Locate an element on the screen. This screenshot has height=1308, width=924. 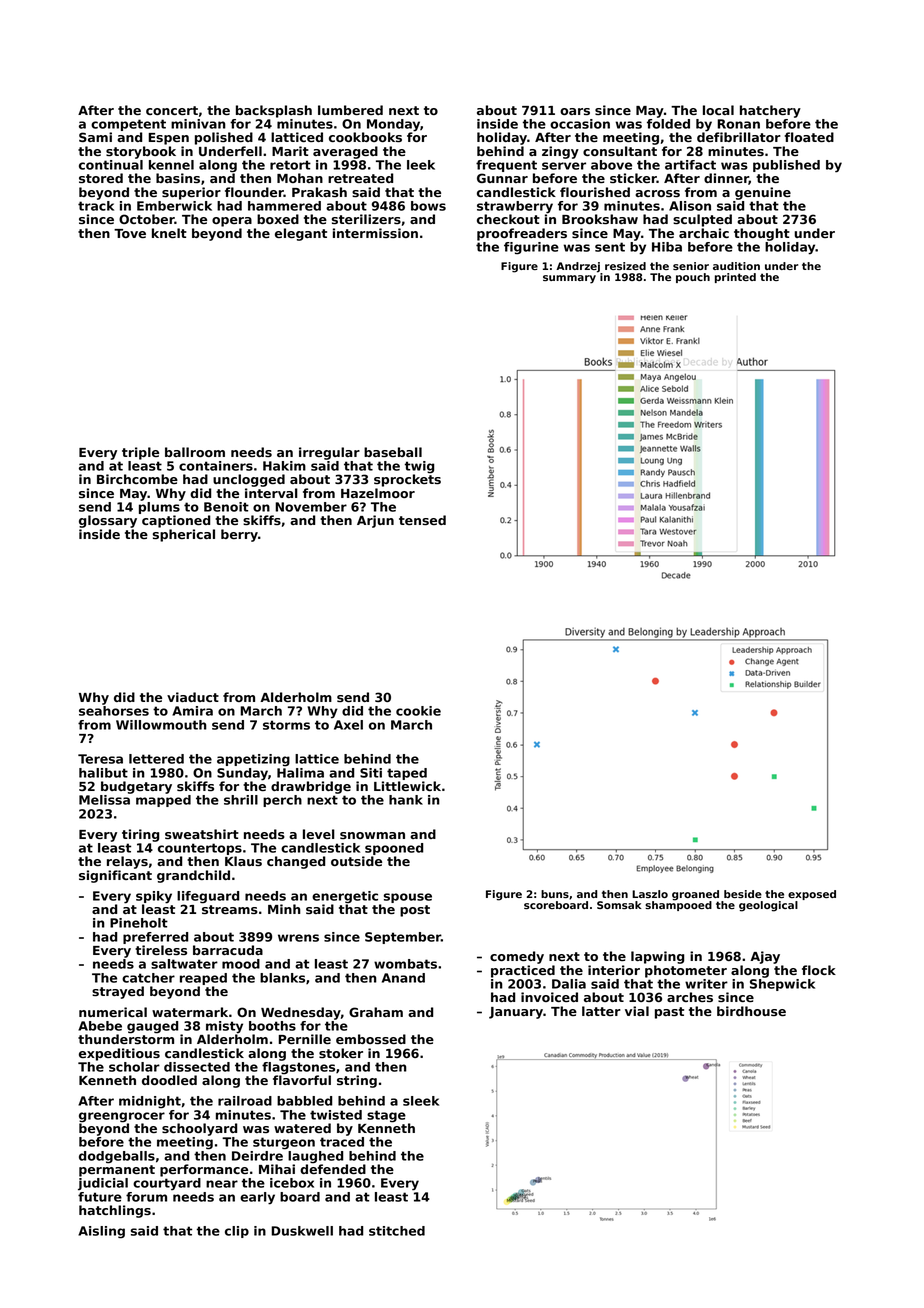
buns is located at coordinates (555, 894).
